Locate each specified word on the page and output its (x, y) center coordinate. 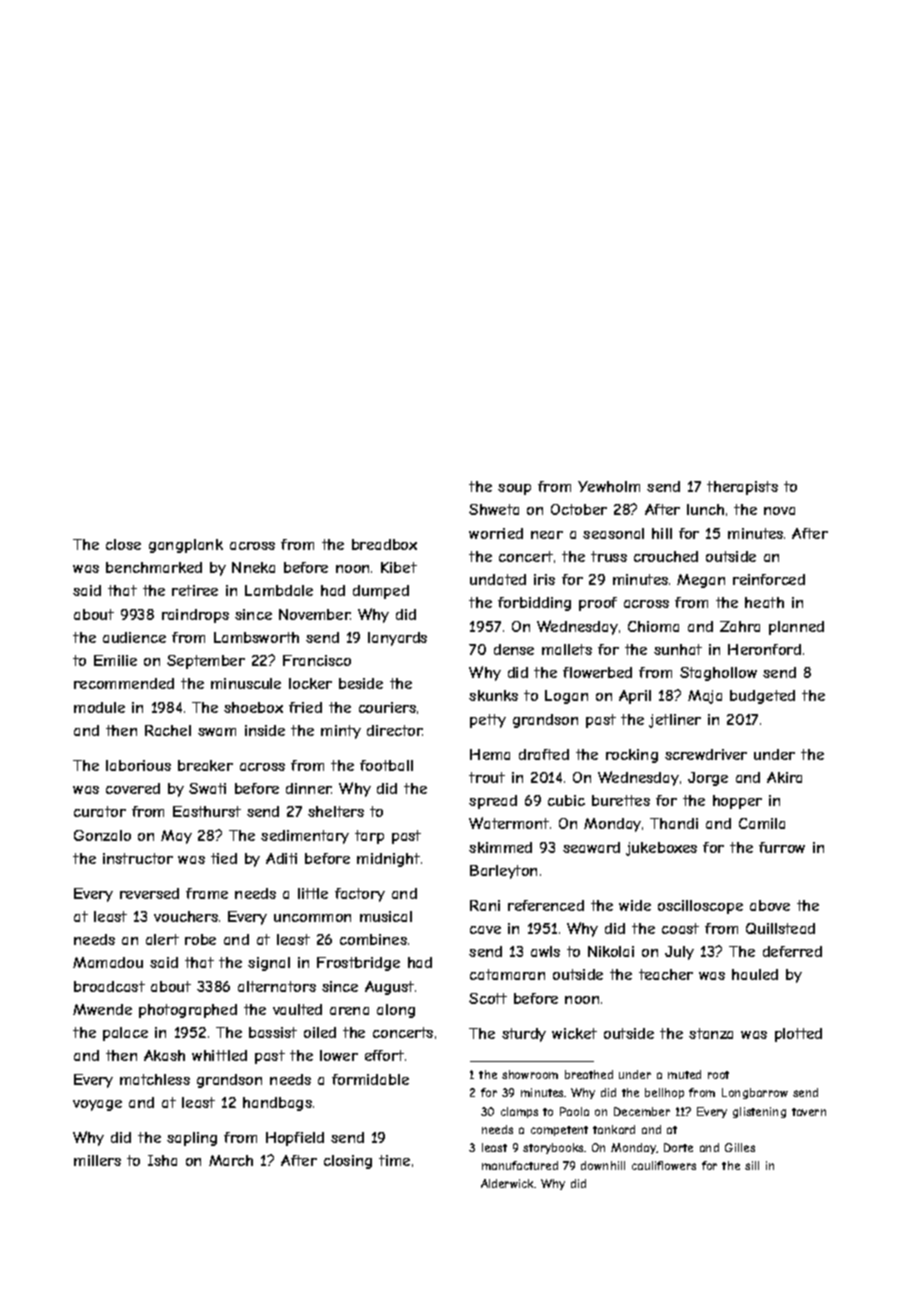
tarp (369, 837)
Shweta (494, 509)
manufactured (520, 1165)
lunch (705, 509)
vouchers (186, 916)
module (99, 707)
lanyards (397, 639)
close (123, 544)
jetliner (675, 721)
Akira (784, 777)
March (231, 1160)
